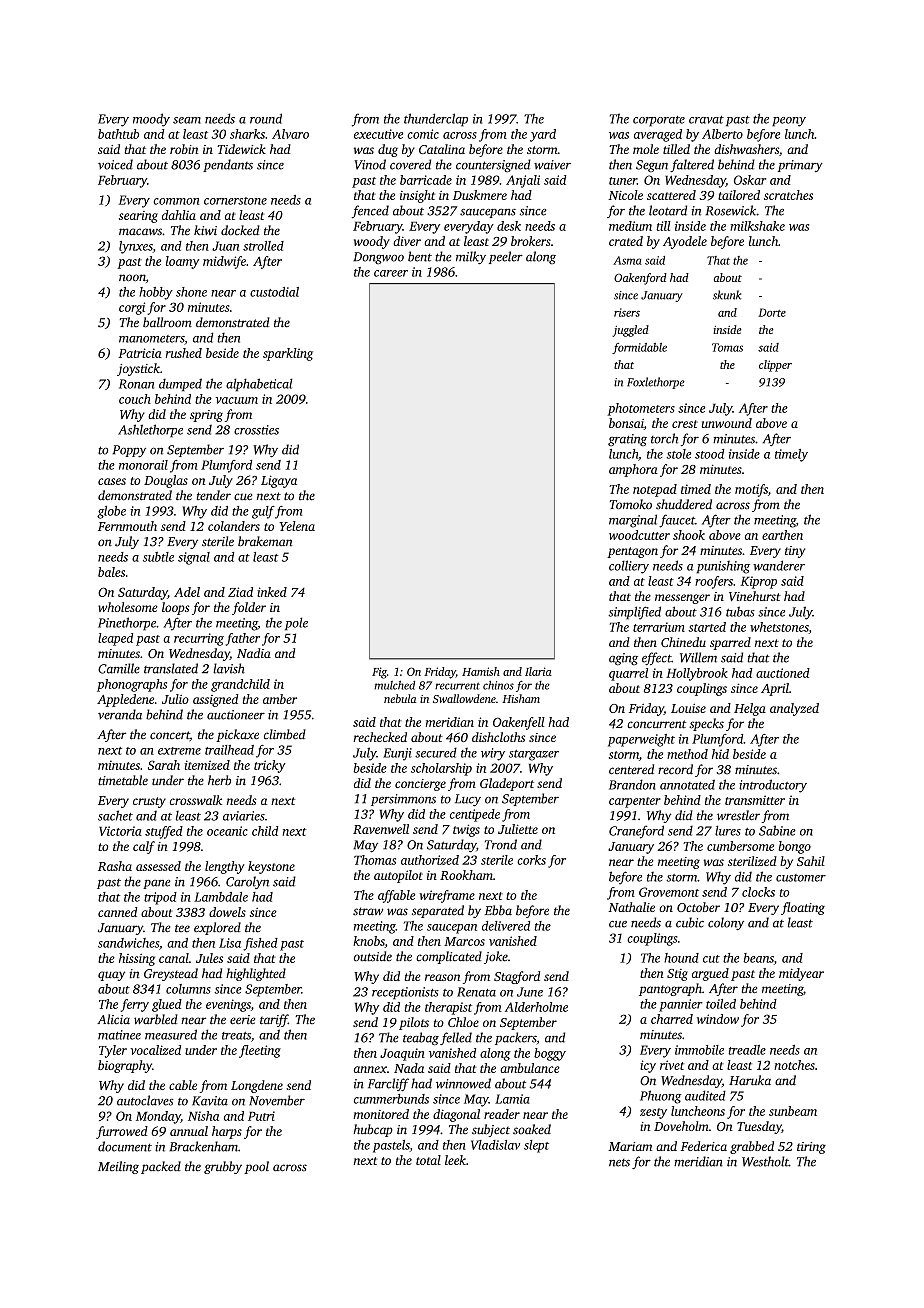  I want to click on voiced, so click(115, 164).
